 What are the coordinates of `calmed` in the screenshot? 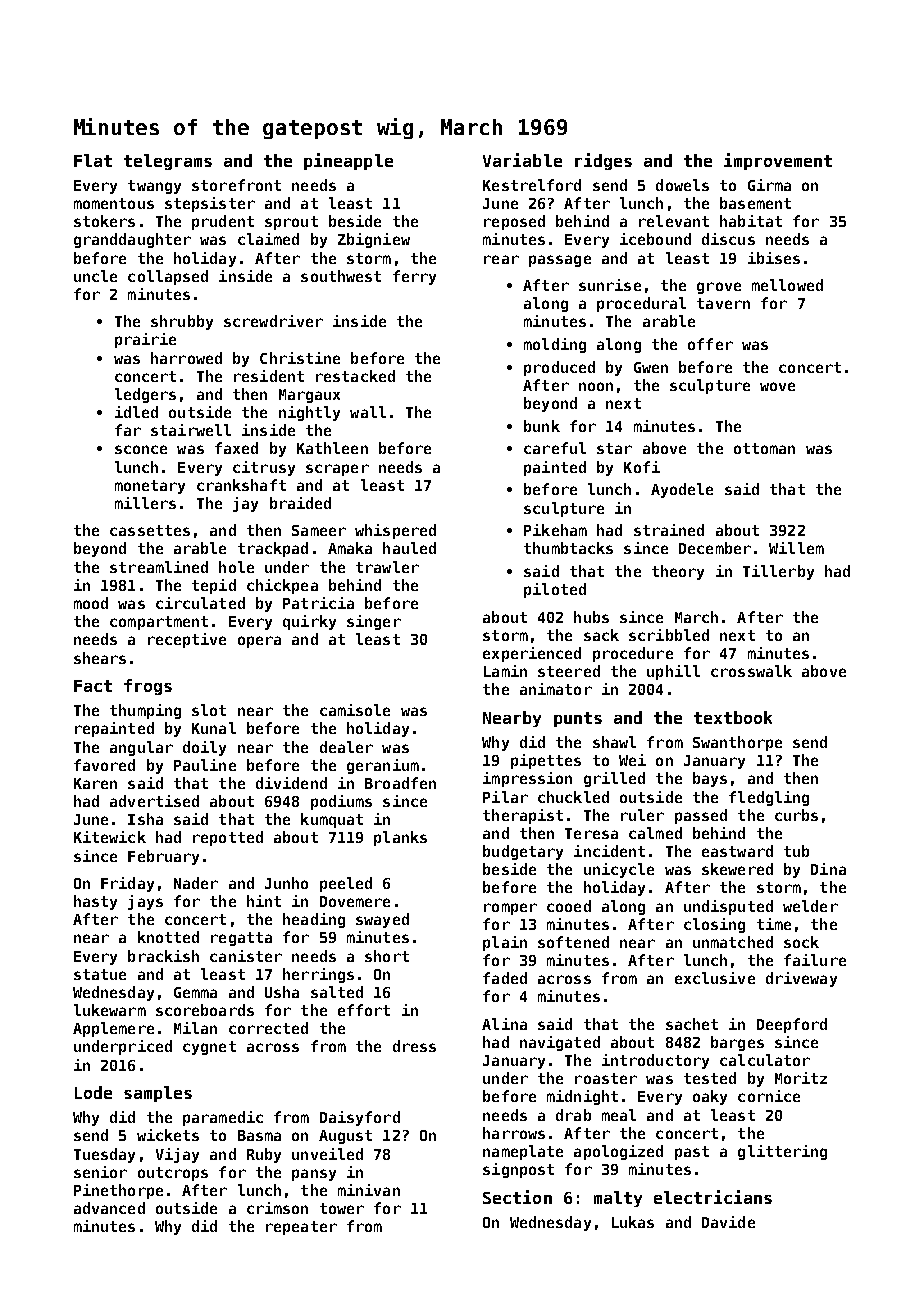 It's located at (655, 833).
